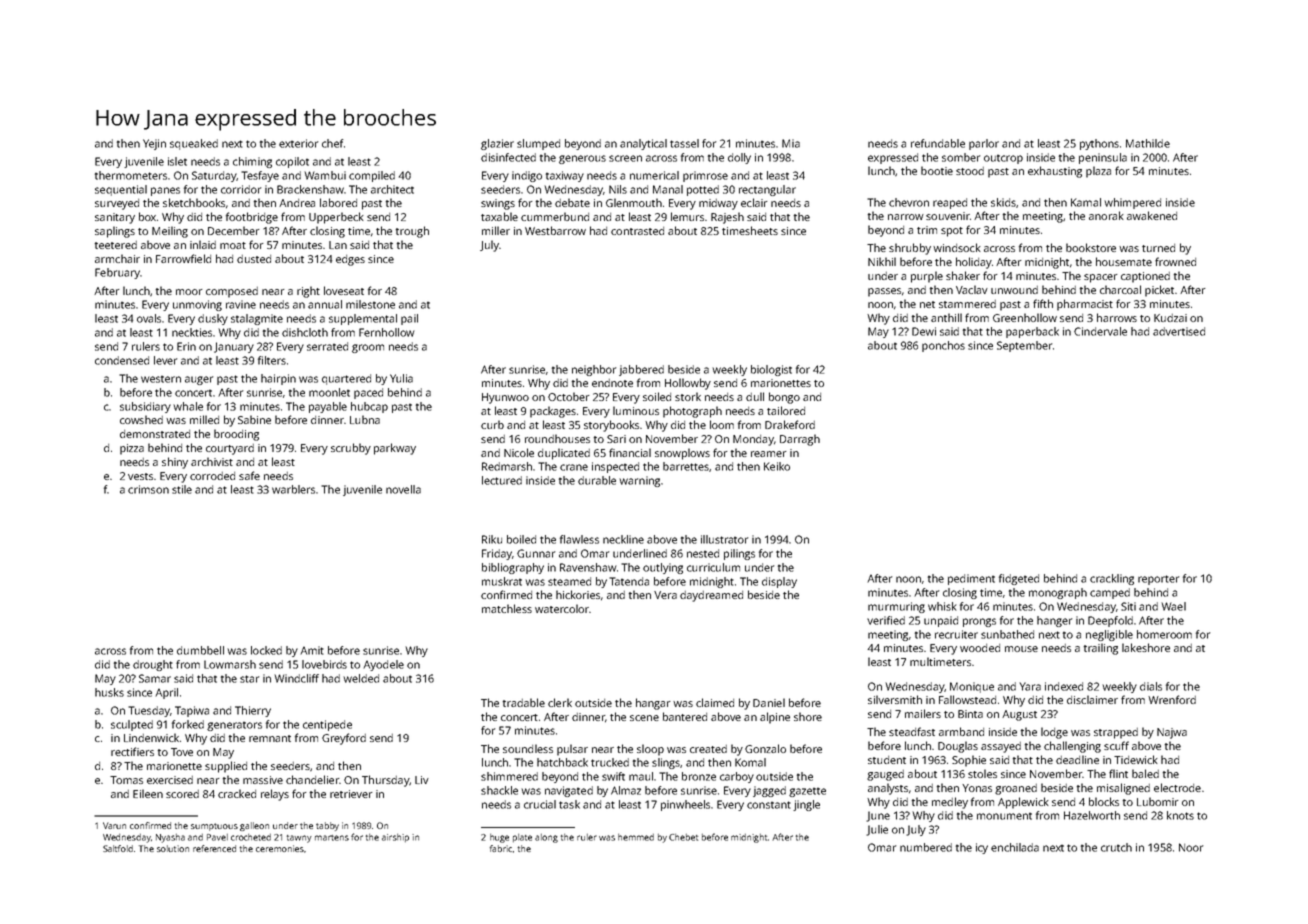 Image resolution: width=1308 pixels, height=924 pixels. What do you see at coordinates (1101, 649) in the screenshot?
I see `trailing` at bounding box center [1101, 649].
